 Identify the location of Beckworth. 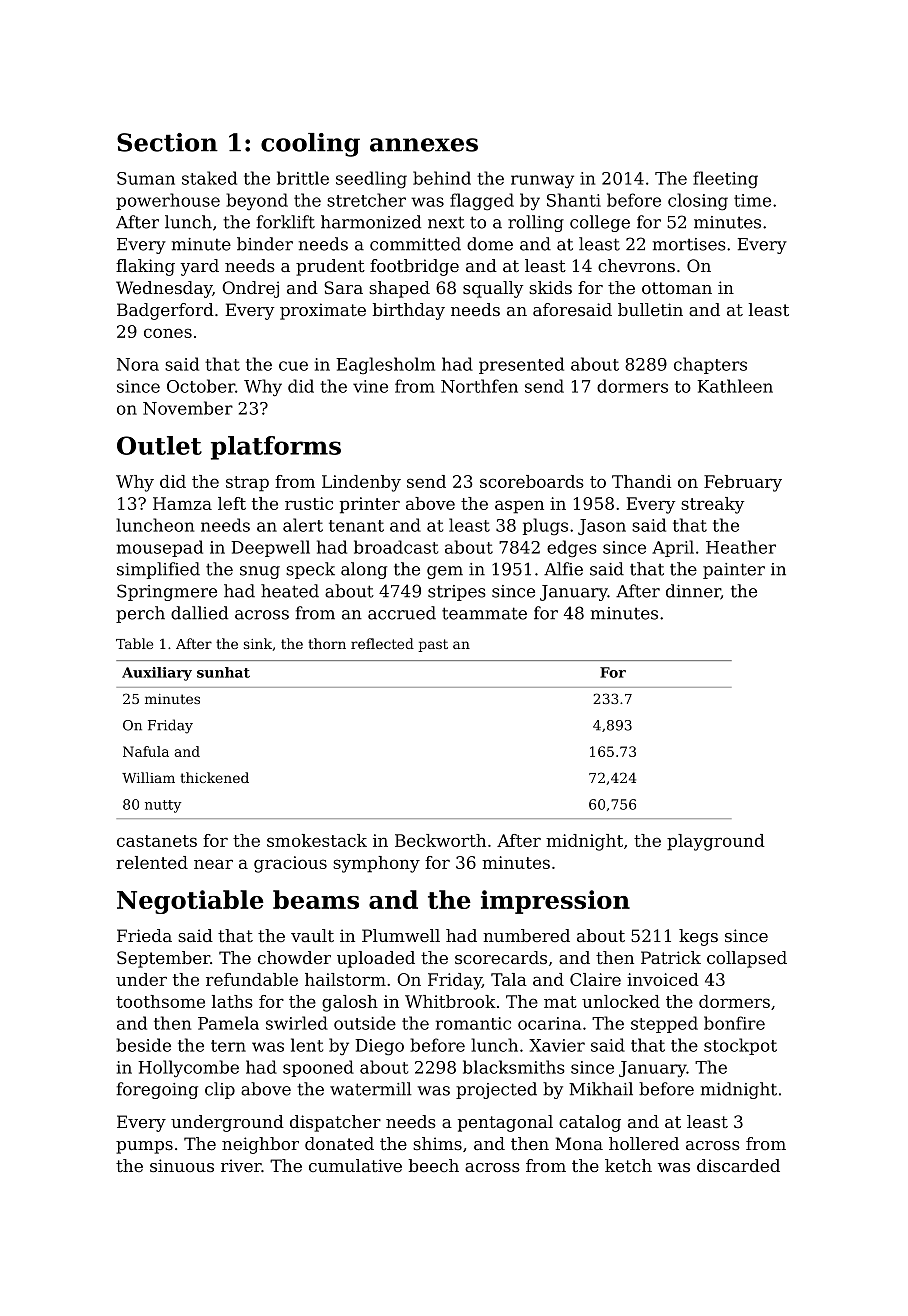
(440, 840).
